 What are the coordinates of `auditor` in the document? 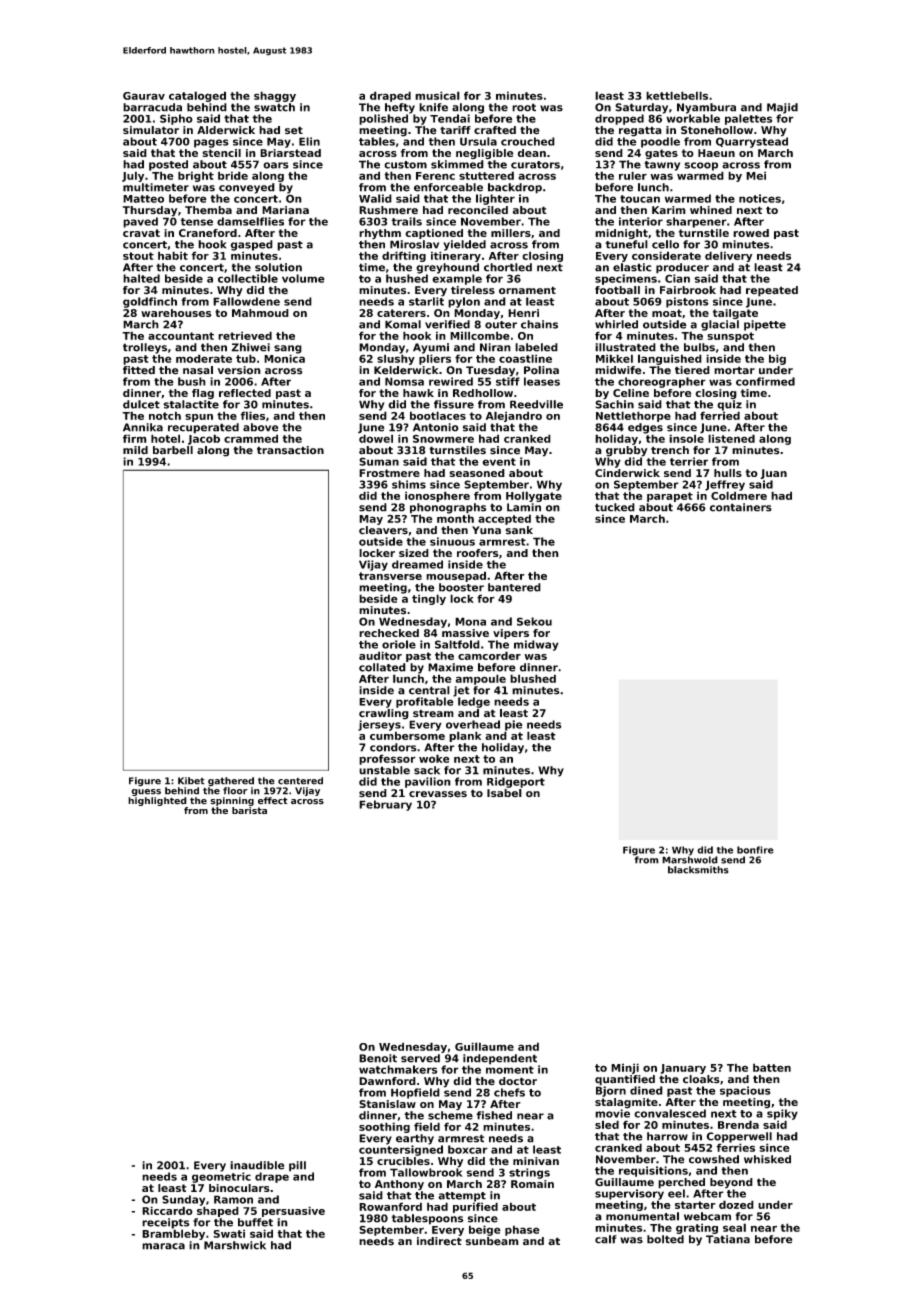 It's located at (380, 655).
